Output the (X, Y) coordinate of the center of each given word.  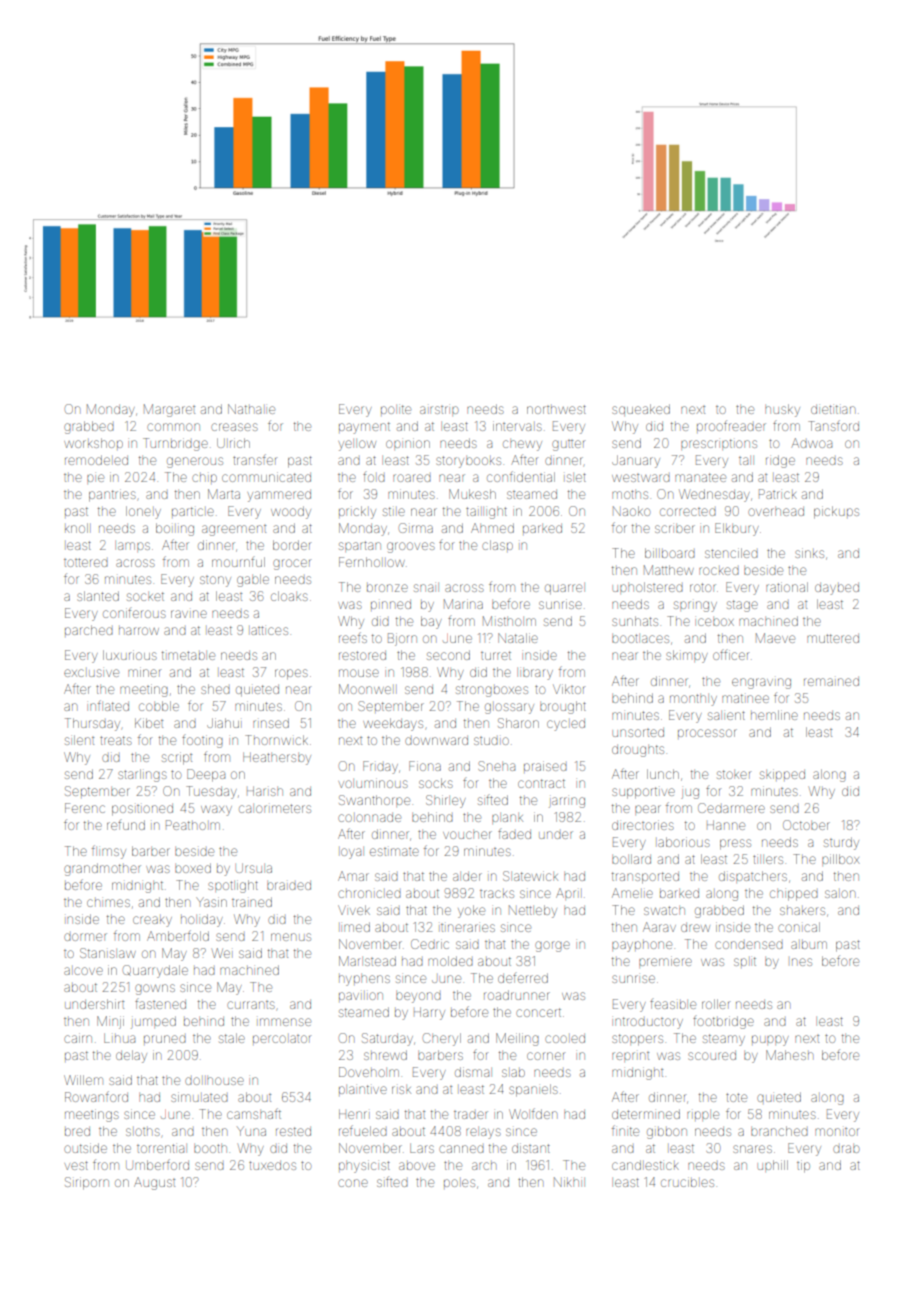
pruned (165, 1039)
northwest (556, 409)
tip (803, 1166)
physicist (364, 1166)
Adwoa (811, 443)
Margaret (169, 410)
